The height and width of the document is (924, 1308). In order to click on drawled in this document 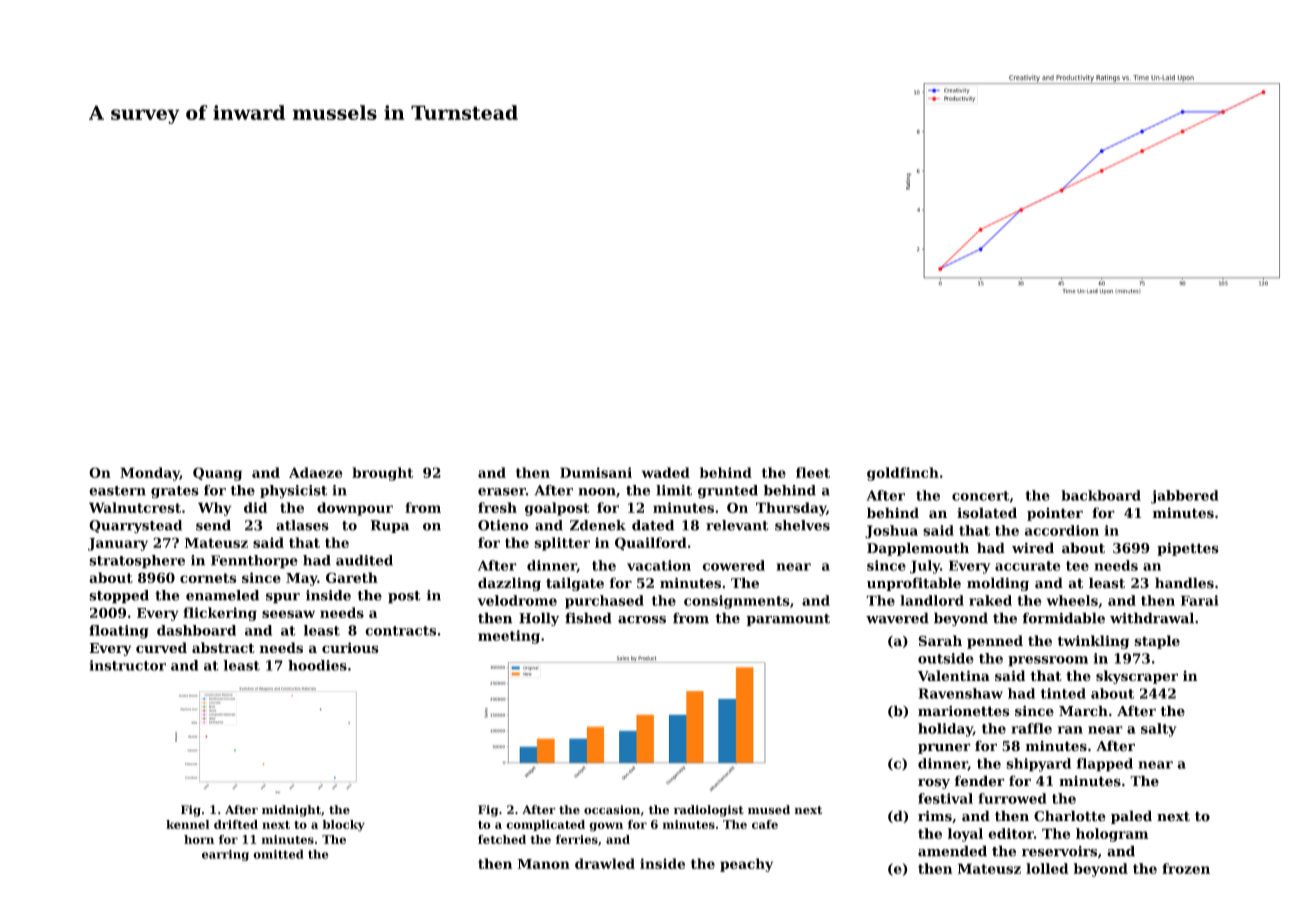, I will do `click(605, 863)`.
